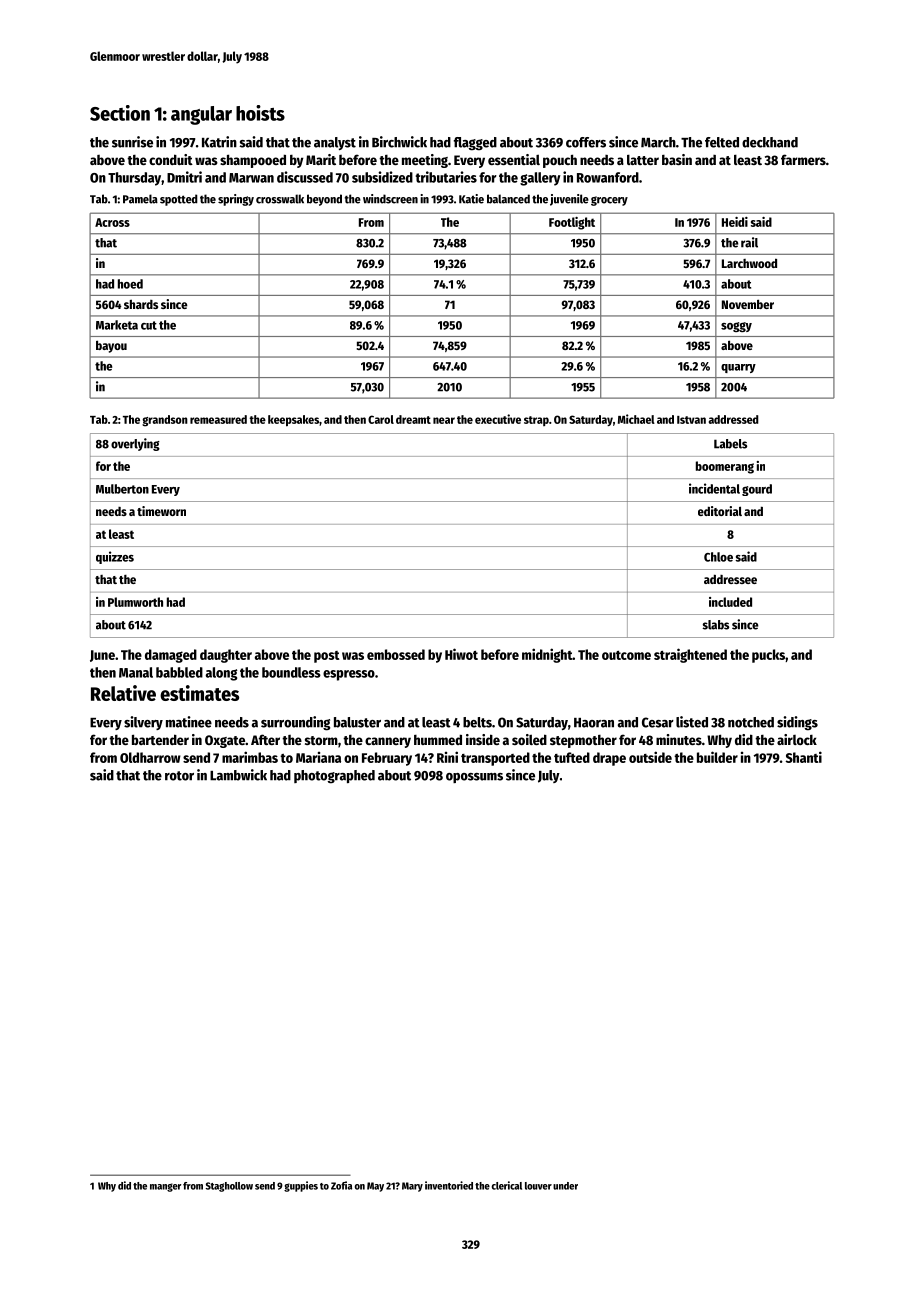 The image size is (924, 1308). Describe the element at coordinates (165, 421) in the screenshot. I see `grandson` at that location.
